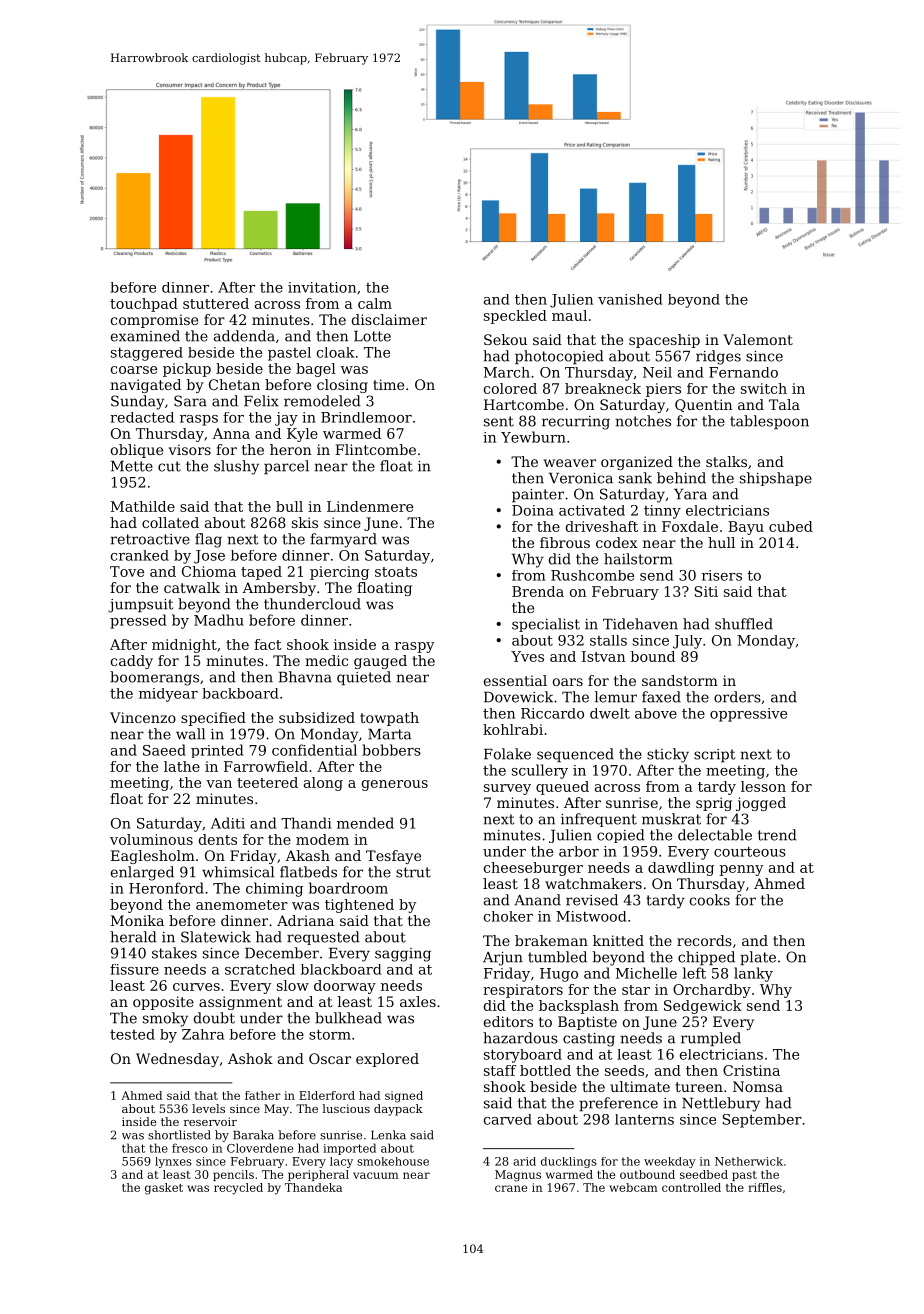  Describe the element at coordinates (375, 449) in the screenshot. I see `Flintcombe` at that location.
